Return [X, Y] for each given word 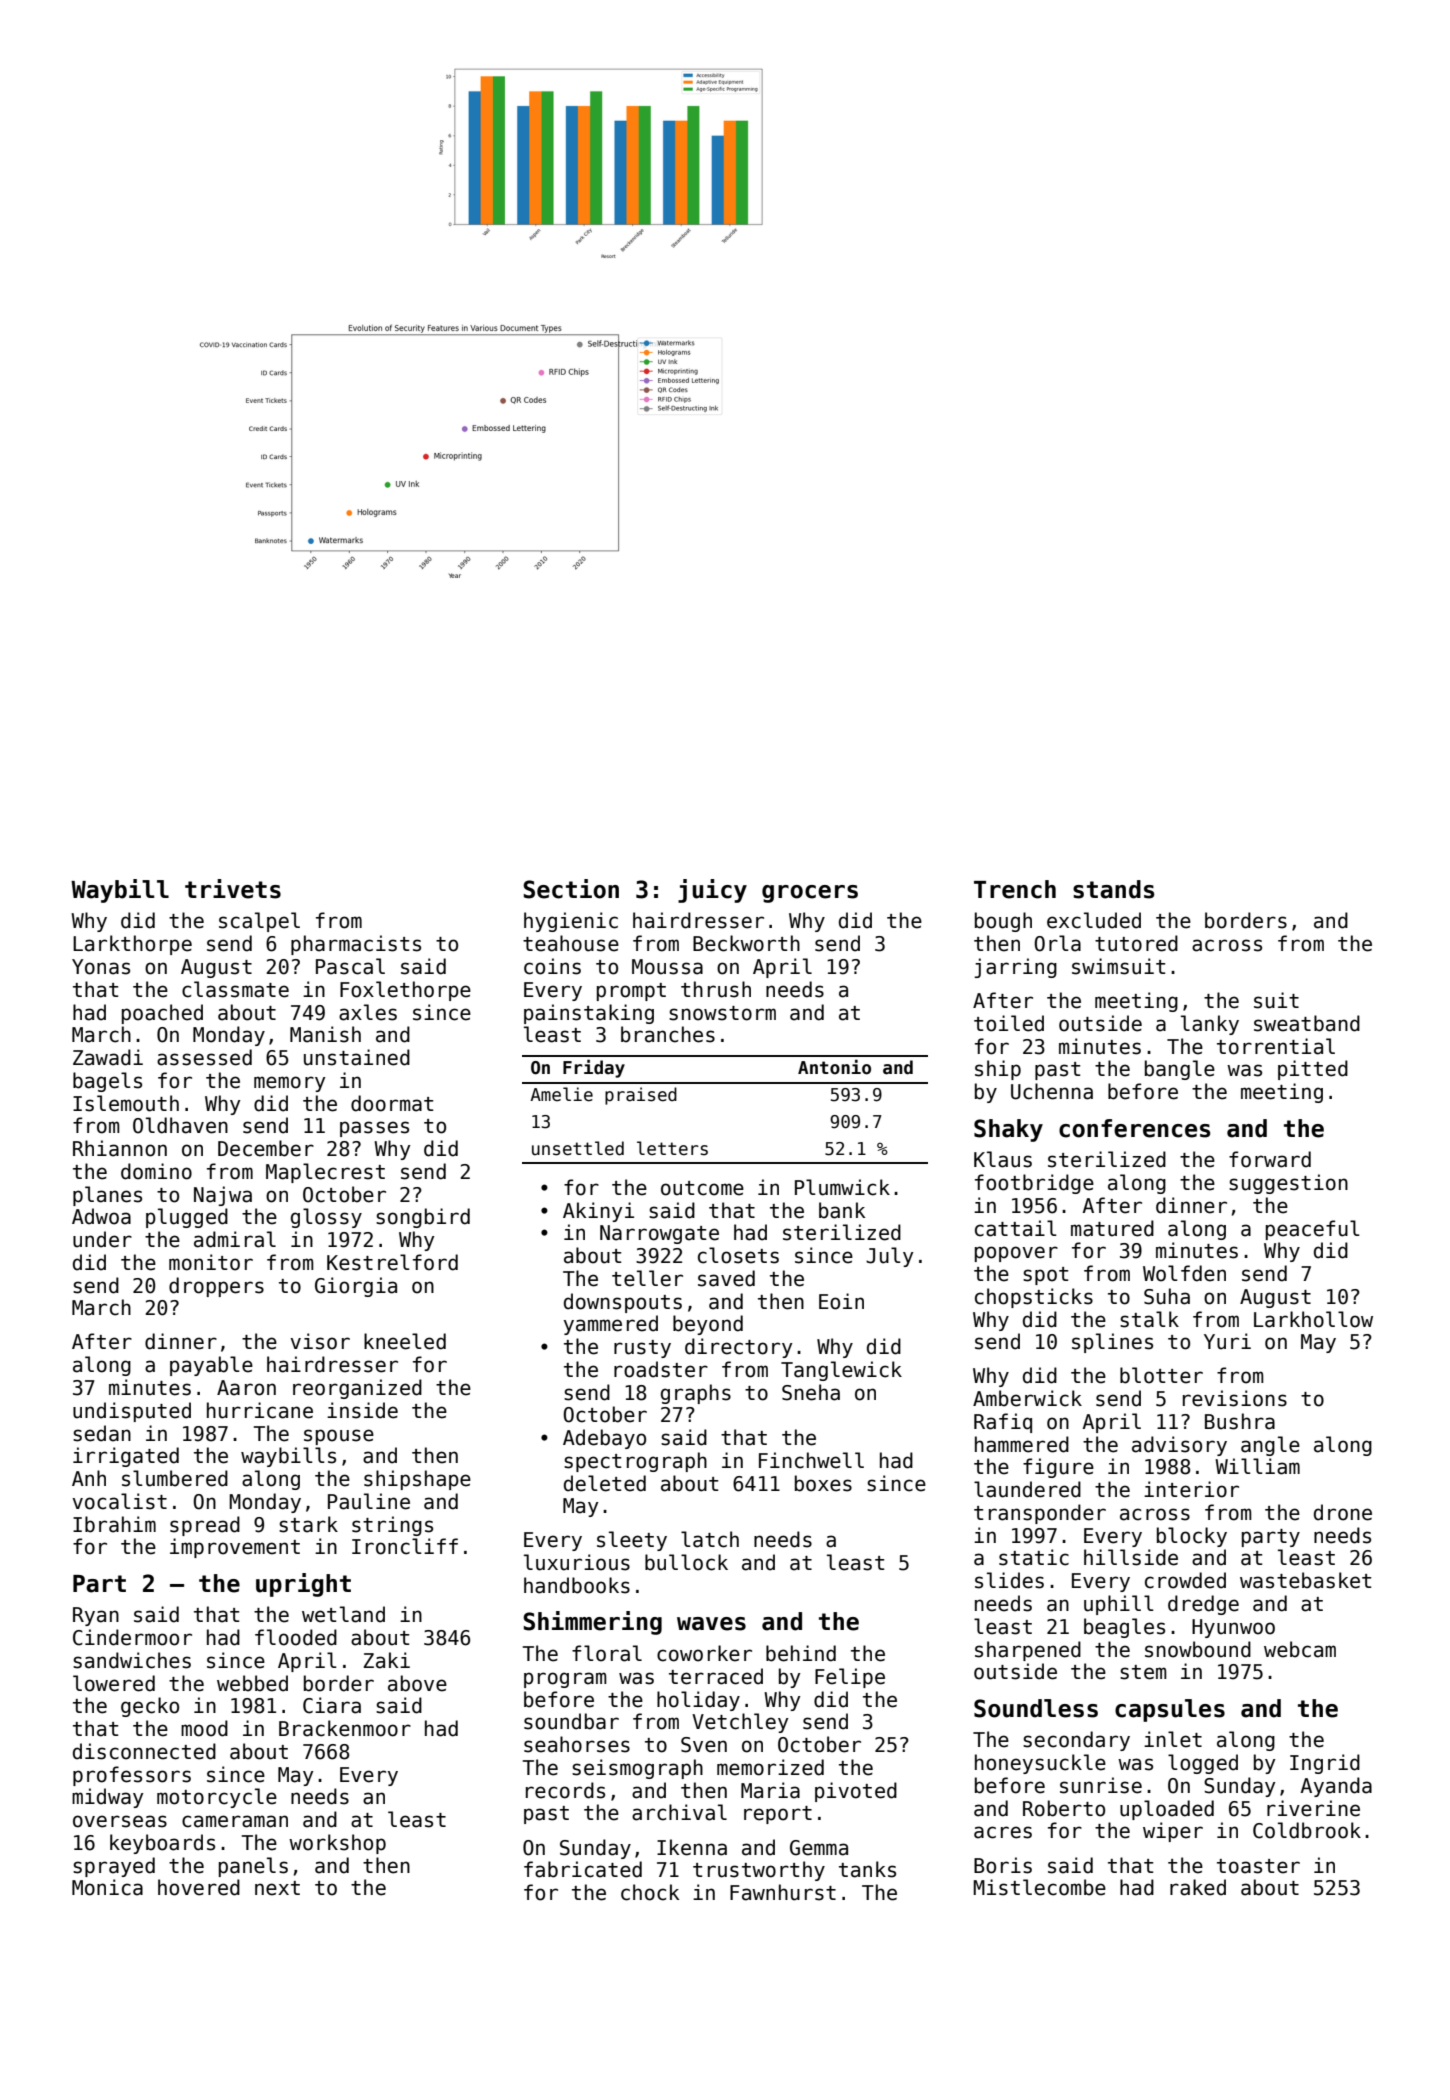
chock [650, 1892]
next [277, 1888]
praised [641, 1096]
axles [368, 1012]
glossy [326, 1218]
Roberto [1064, 1808]
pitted [1313, 1070]
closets [738, 1255]
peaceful [1313, 1230]
